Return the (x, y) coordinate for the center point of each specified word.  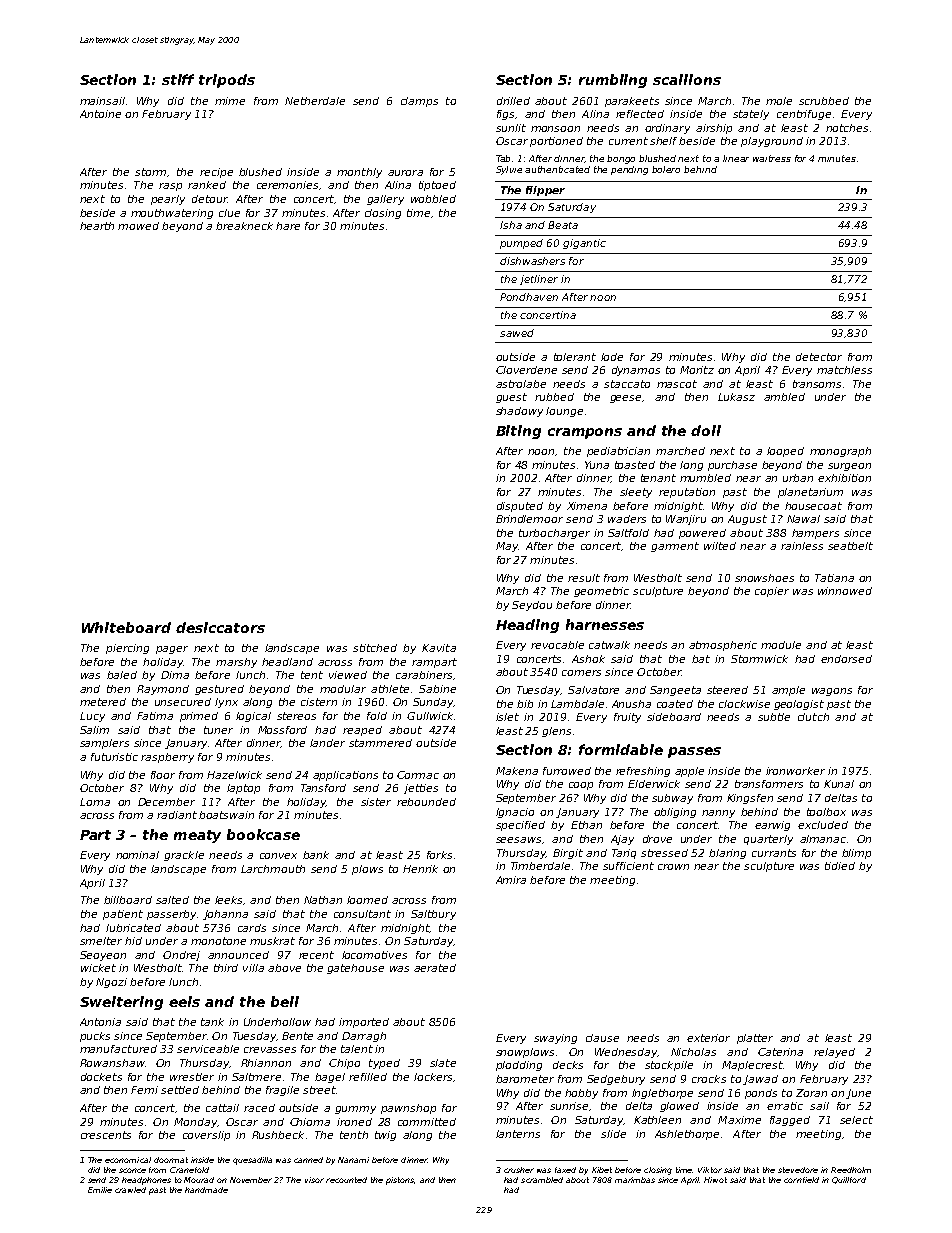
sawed (517, 333)
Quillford (849, 1180)
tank (212, 1022)
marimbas (635, 1180)
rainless (802, 546)
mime (230, 101)
